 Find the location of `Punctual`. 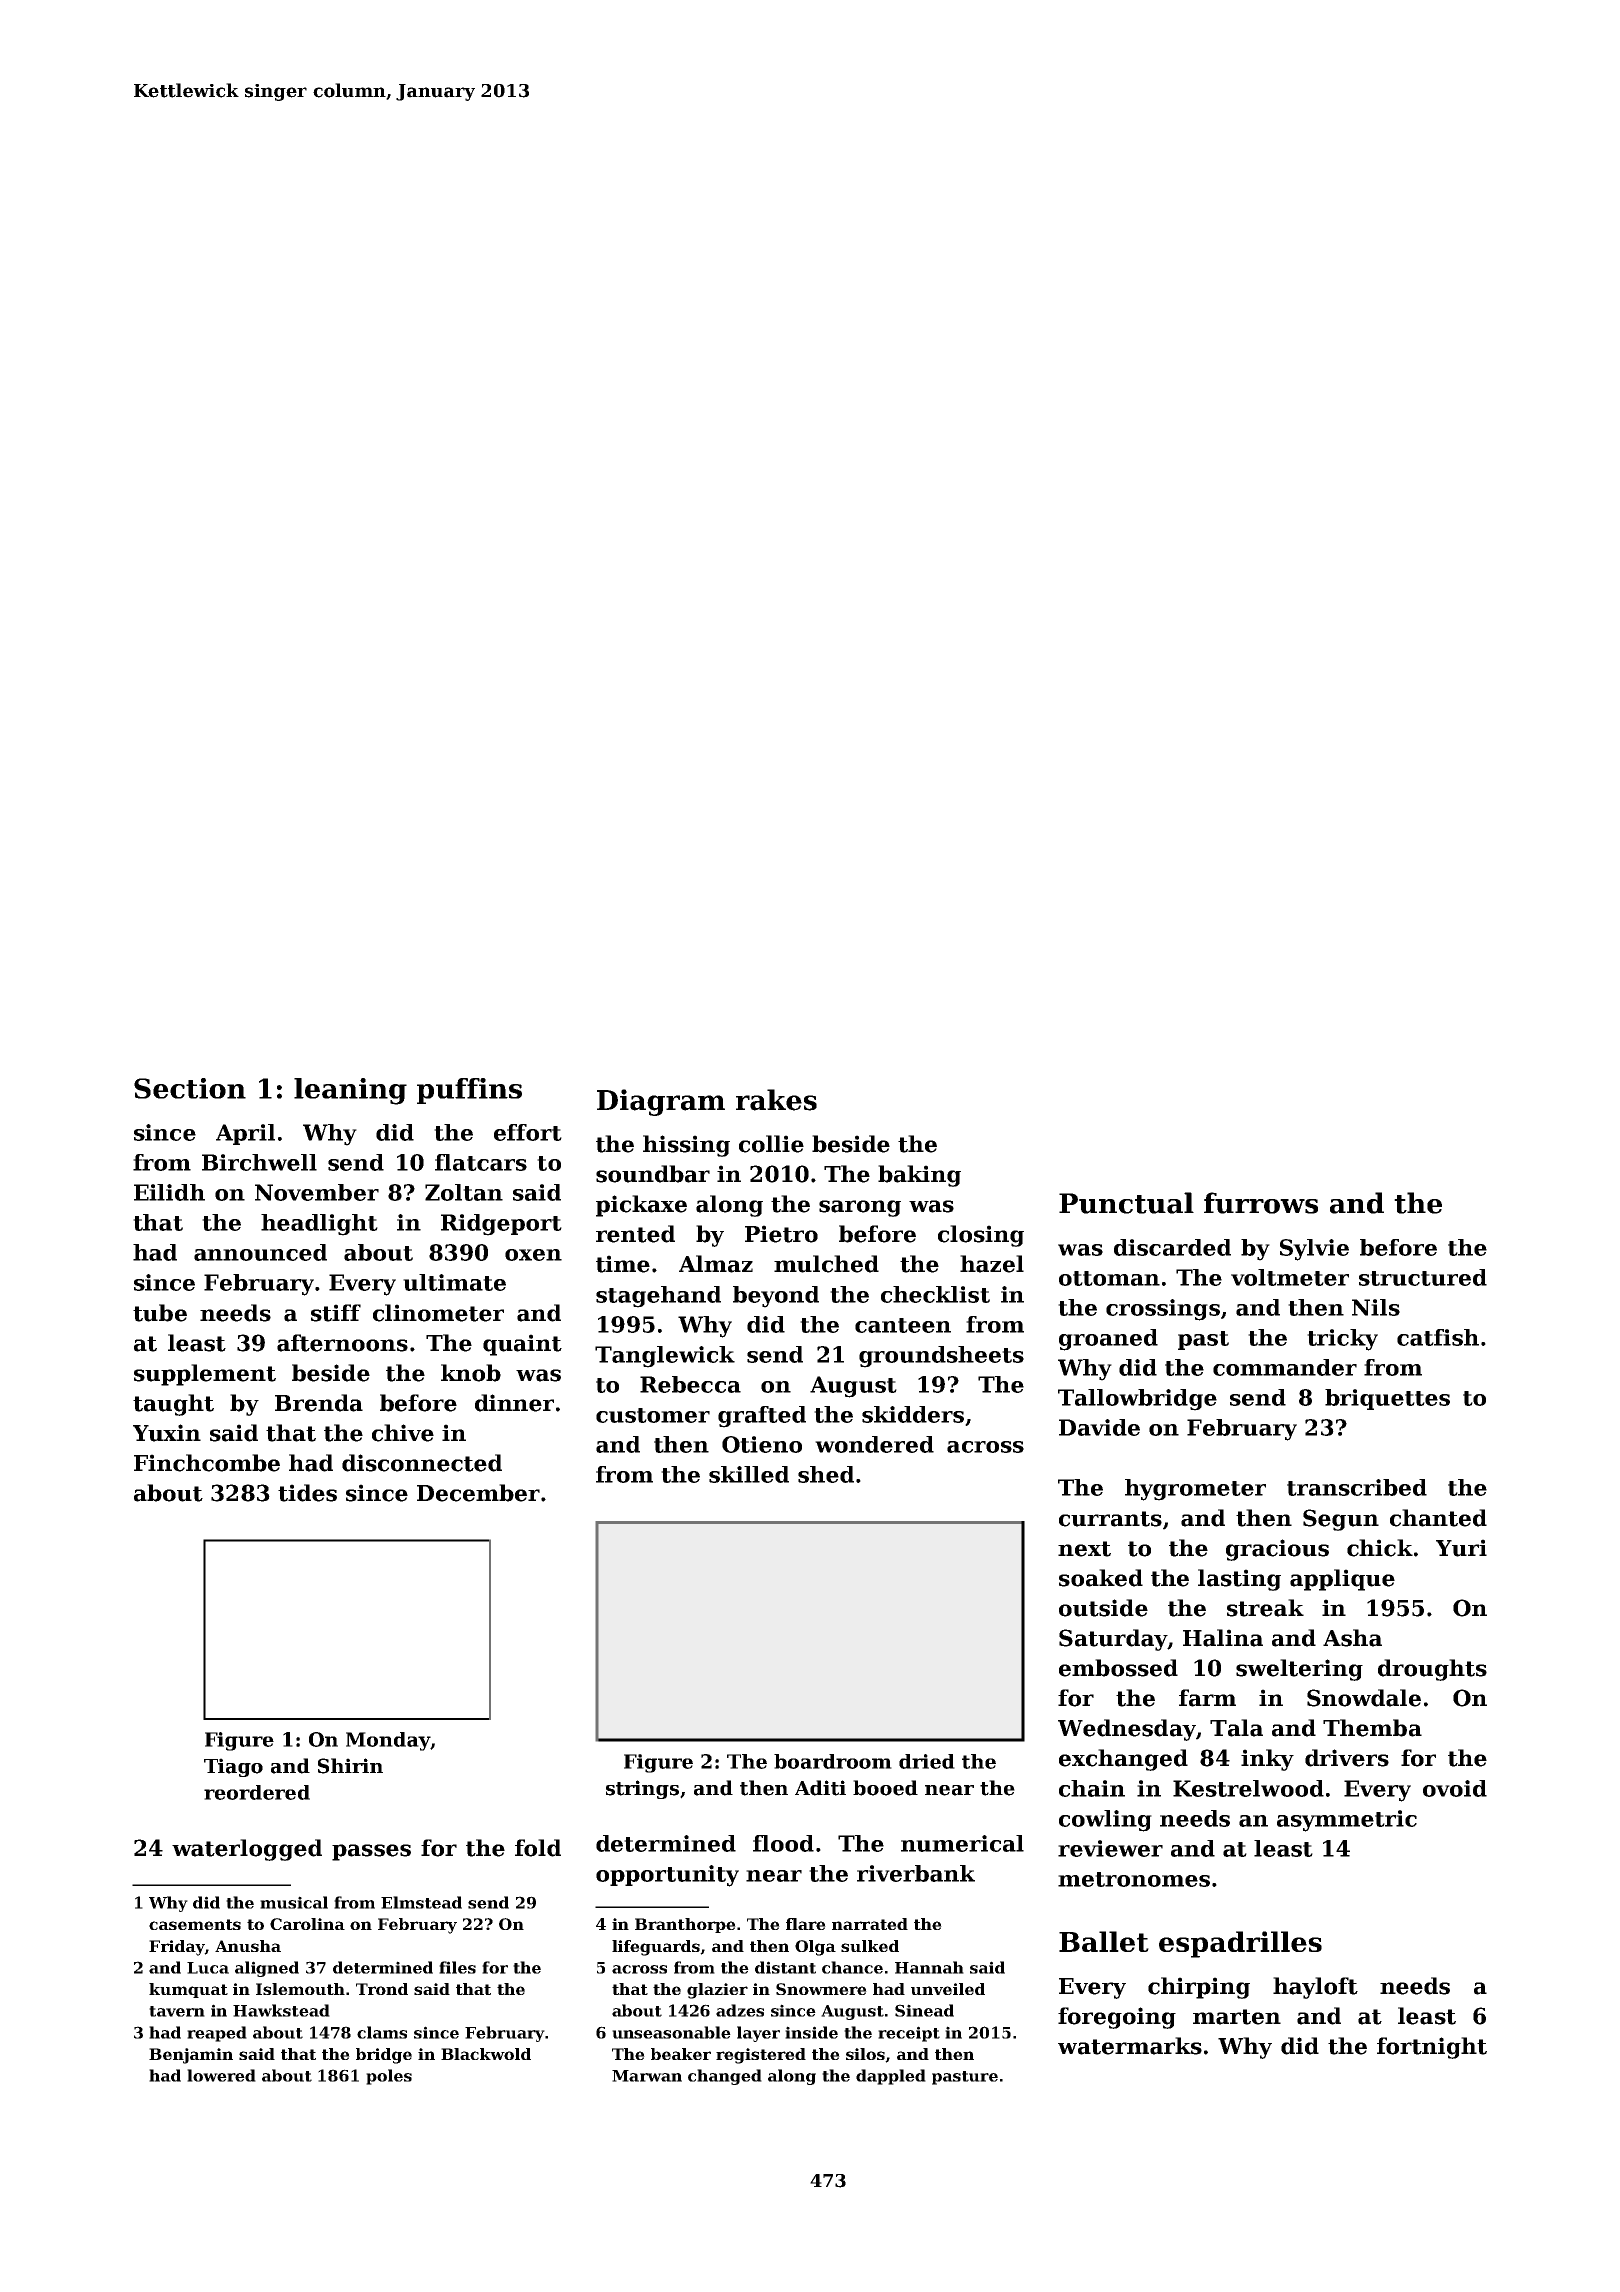

Punctual is located at coordinates (1126, 1203).
